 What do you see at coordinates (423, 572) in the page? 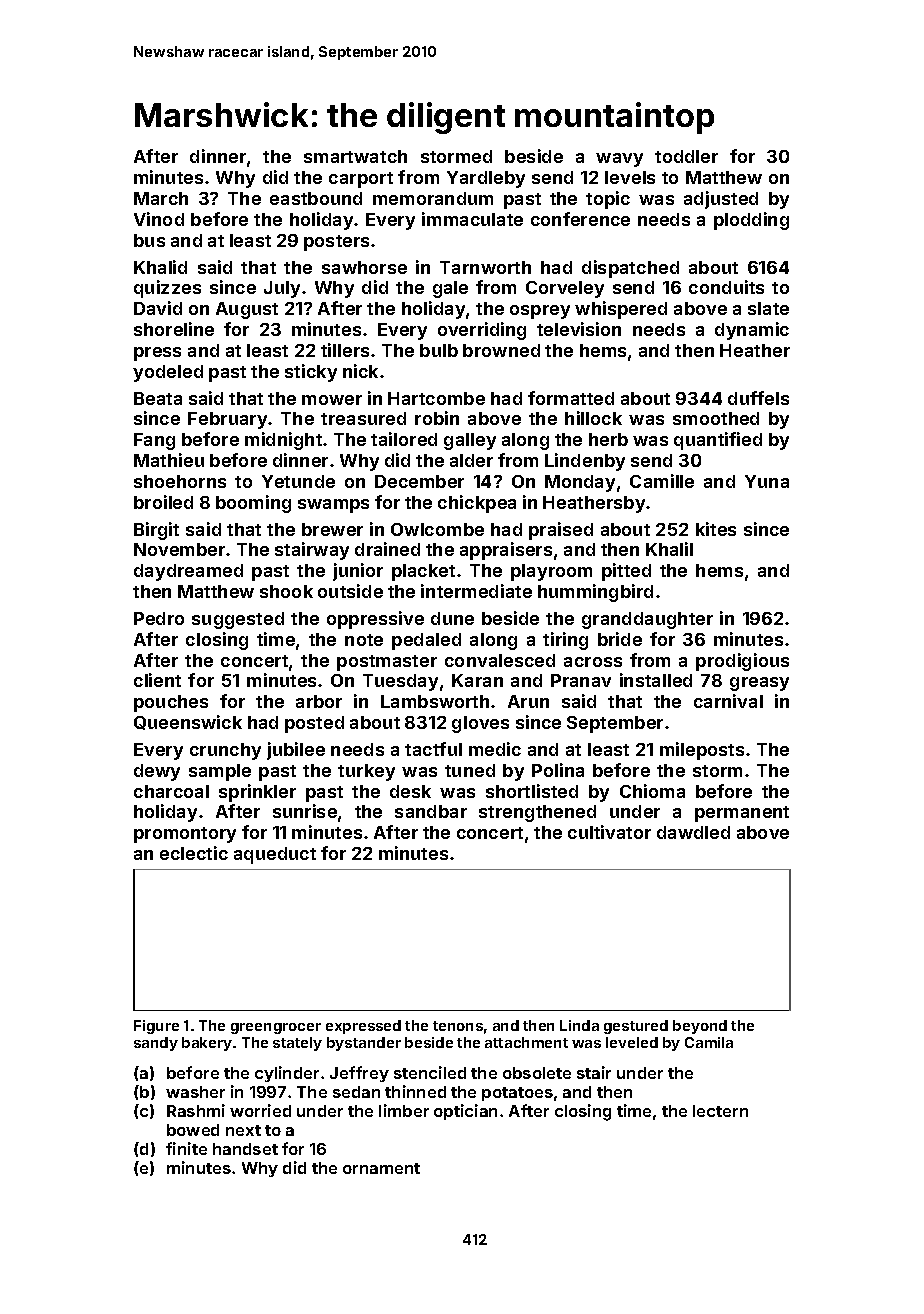
I see `placket` at bounding box center [423, 572].
